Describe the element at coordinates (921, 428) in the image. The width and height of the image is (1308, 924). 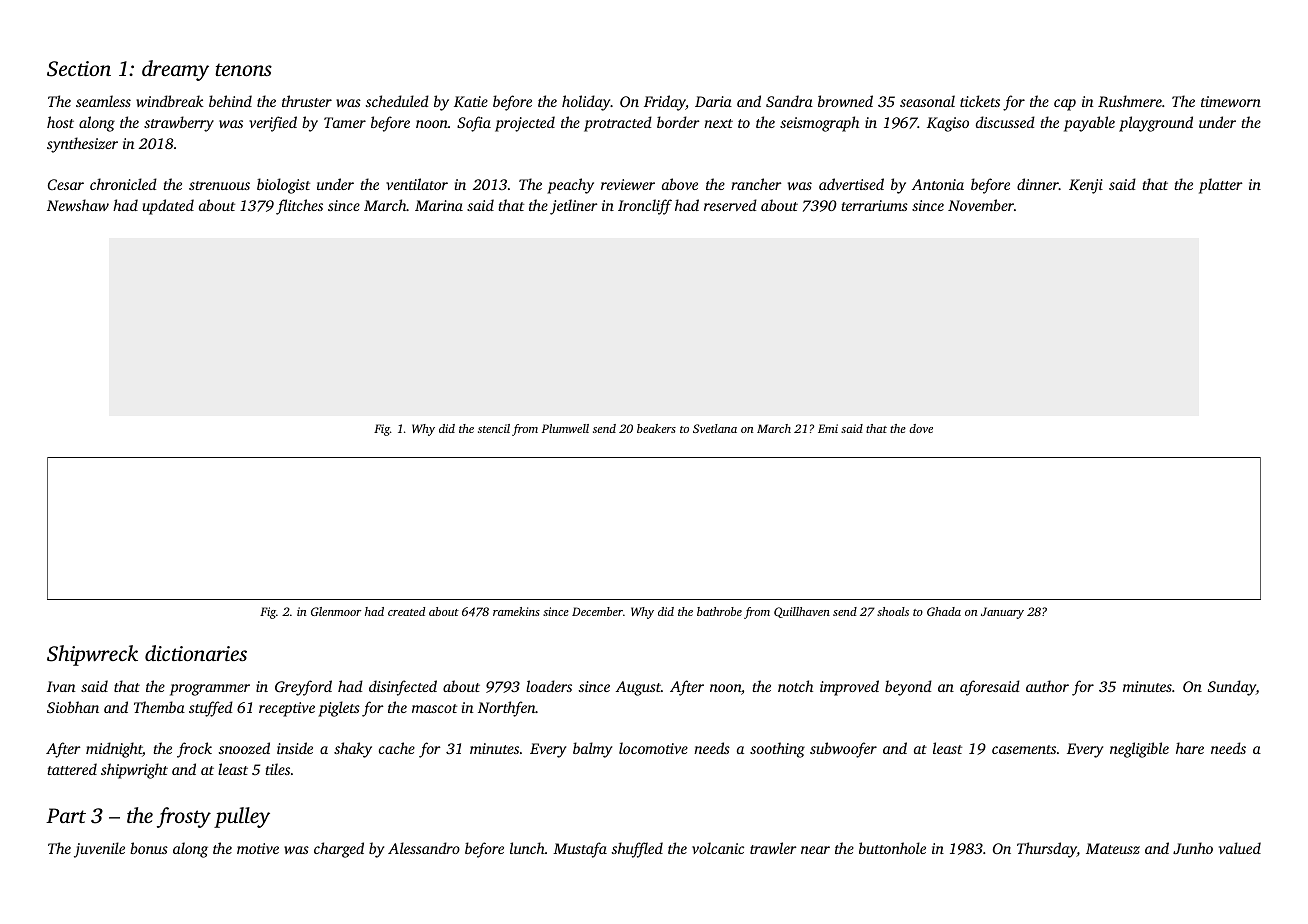
I see `dove` at that location.
